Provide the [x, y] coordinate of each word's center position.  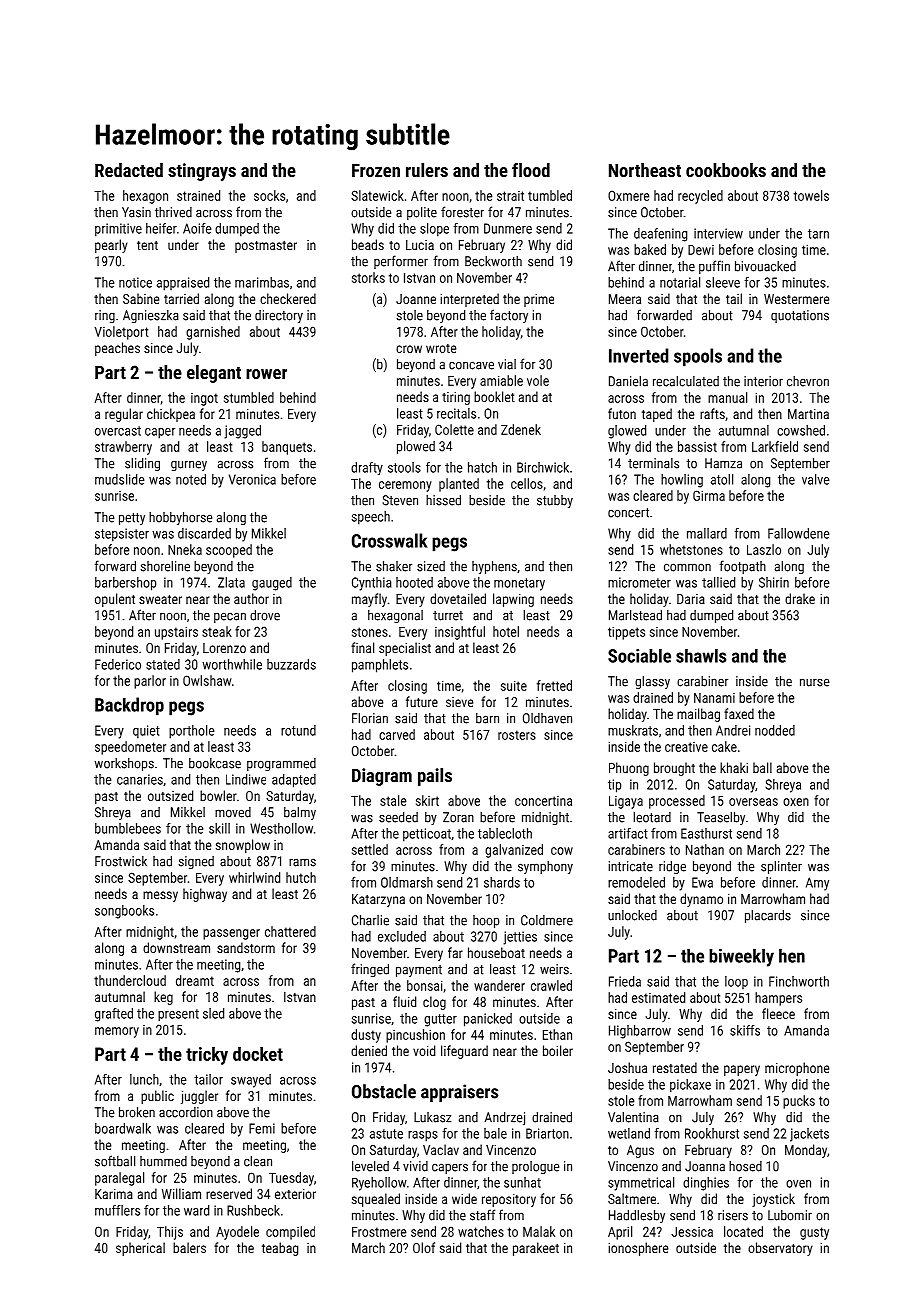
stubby [555, 501]
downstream [176, 947]
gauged [272, 584]
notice [135, 282]
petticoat [427, 835]
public [157, 1097]
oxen [796, 802]
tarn [818, 234]
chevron [808, 381]
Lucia [420, 245]
